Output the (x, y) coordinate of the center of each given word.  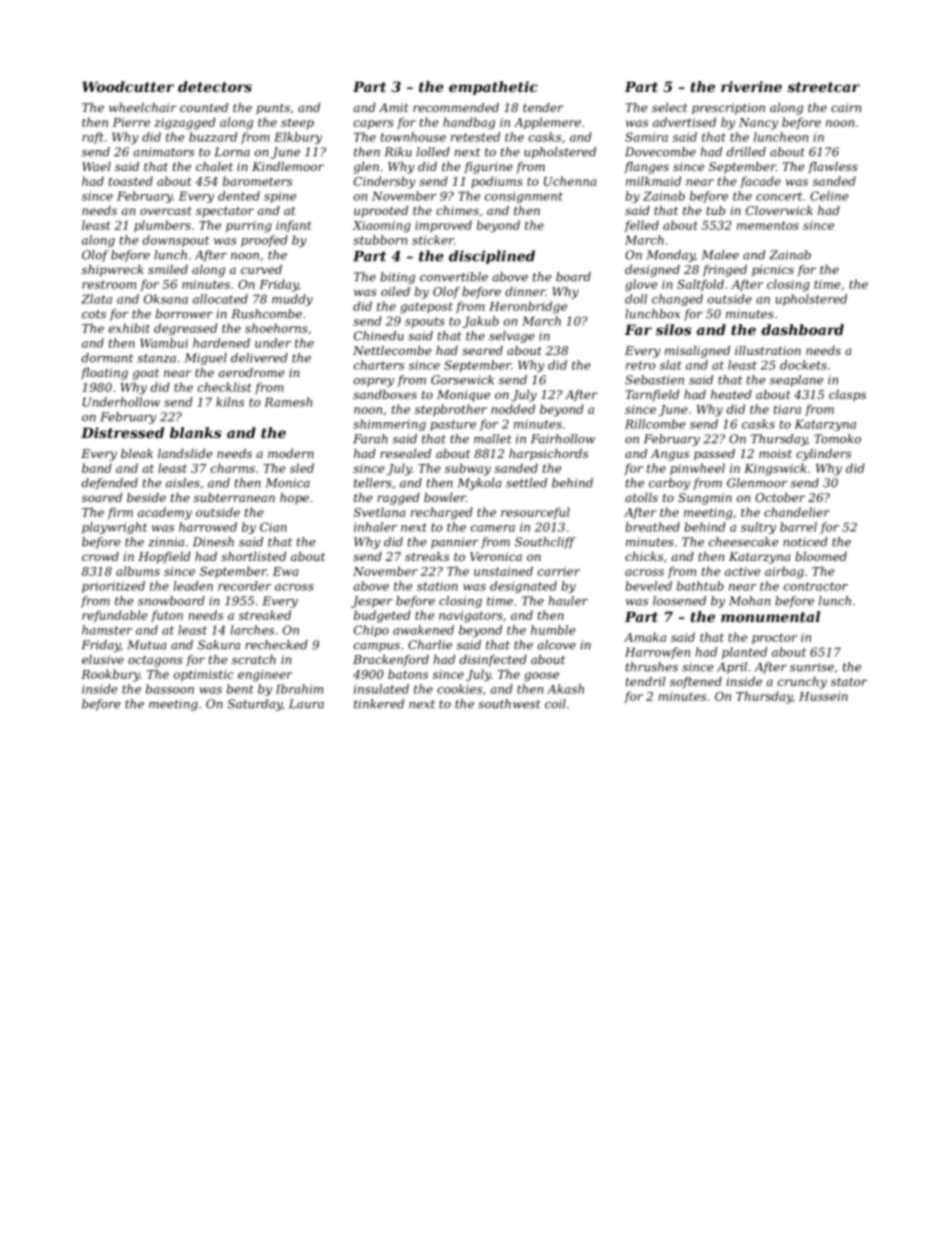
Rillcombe (655, 424)
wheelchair (142, 107)
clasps (847, 396)
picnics (773, 271)
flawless (833, 168)
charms (233, 468)
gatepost (426, 308)
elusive (103, 659)
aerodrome (251, 372)
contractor (816, 586)
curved (261, 269)
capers (374, 124)
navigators (471, 617)
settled (526, 483)
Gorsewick (462, 380)
